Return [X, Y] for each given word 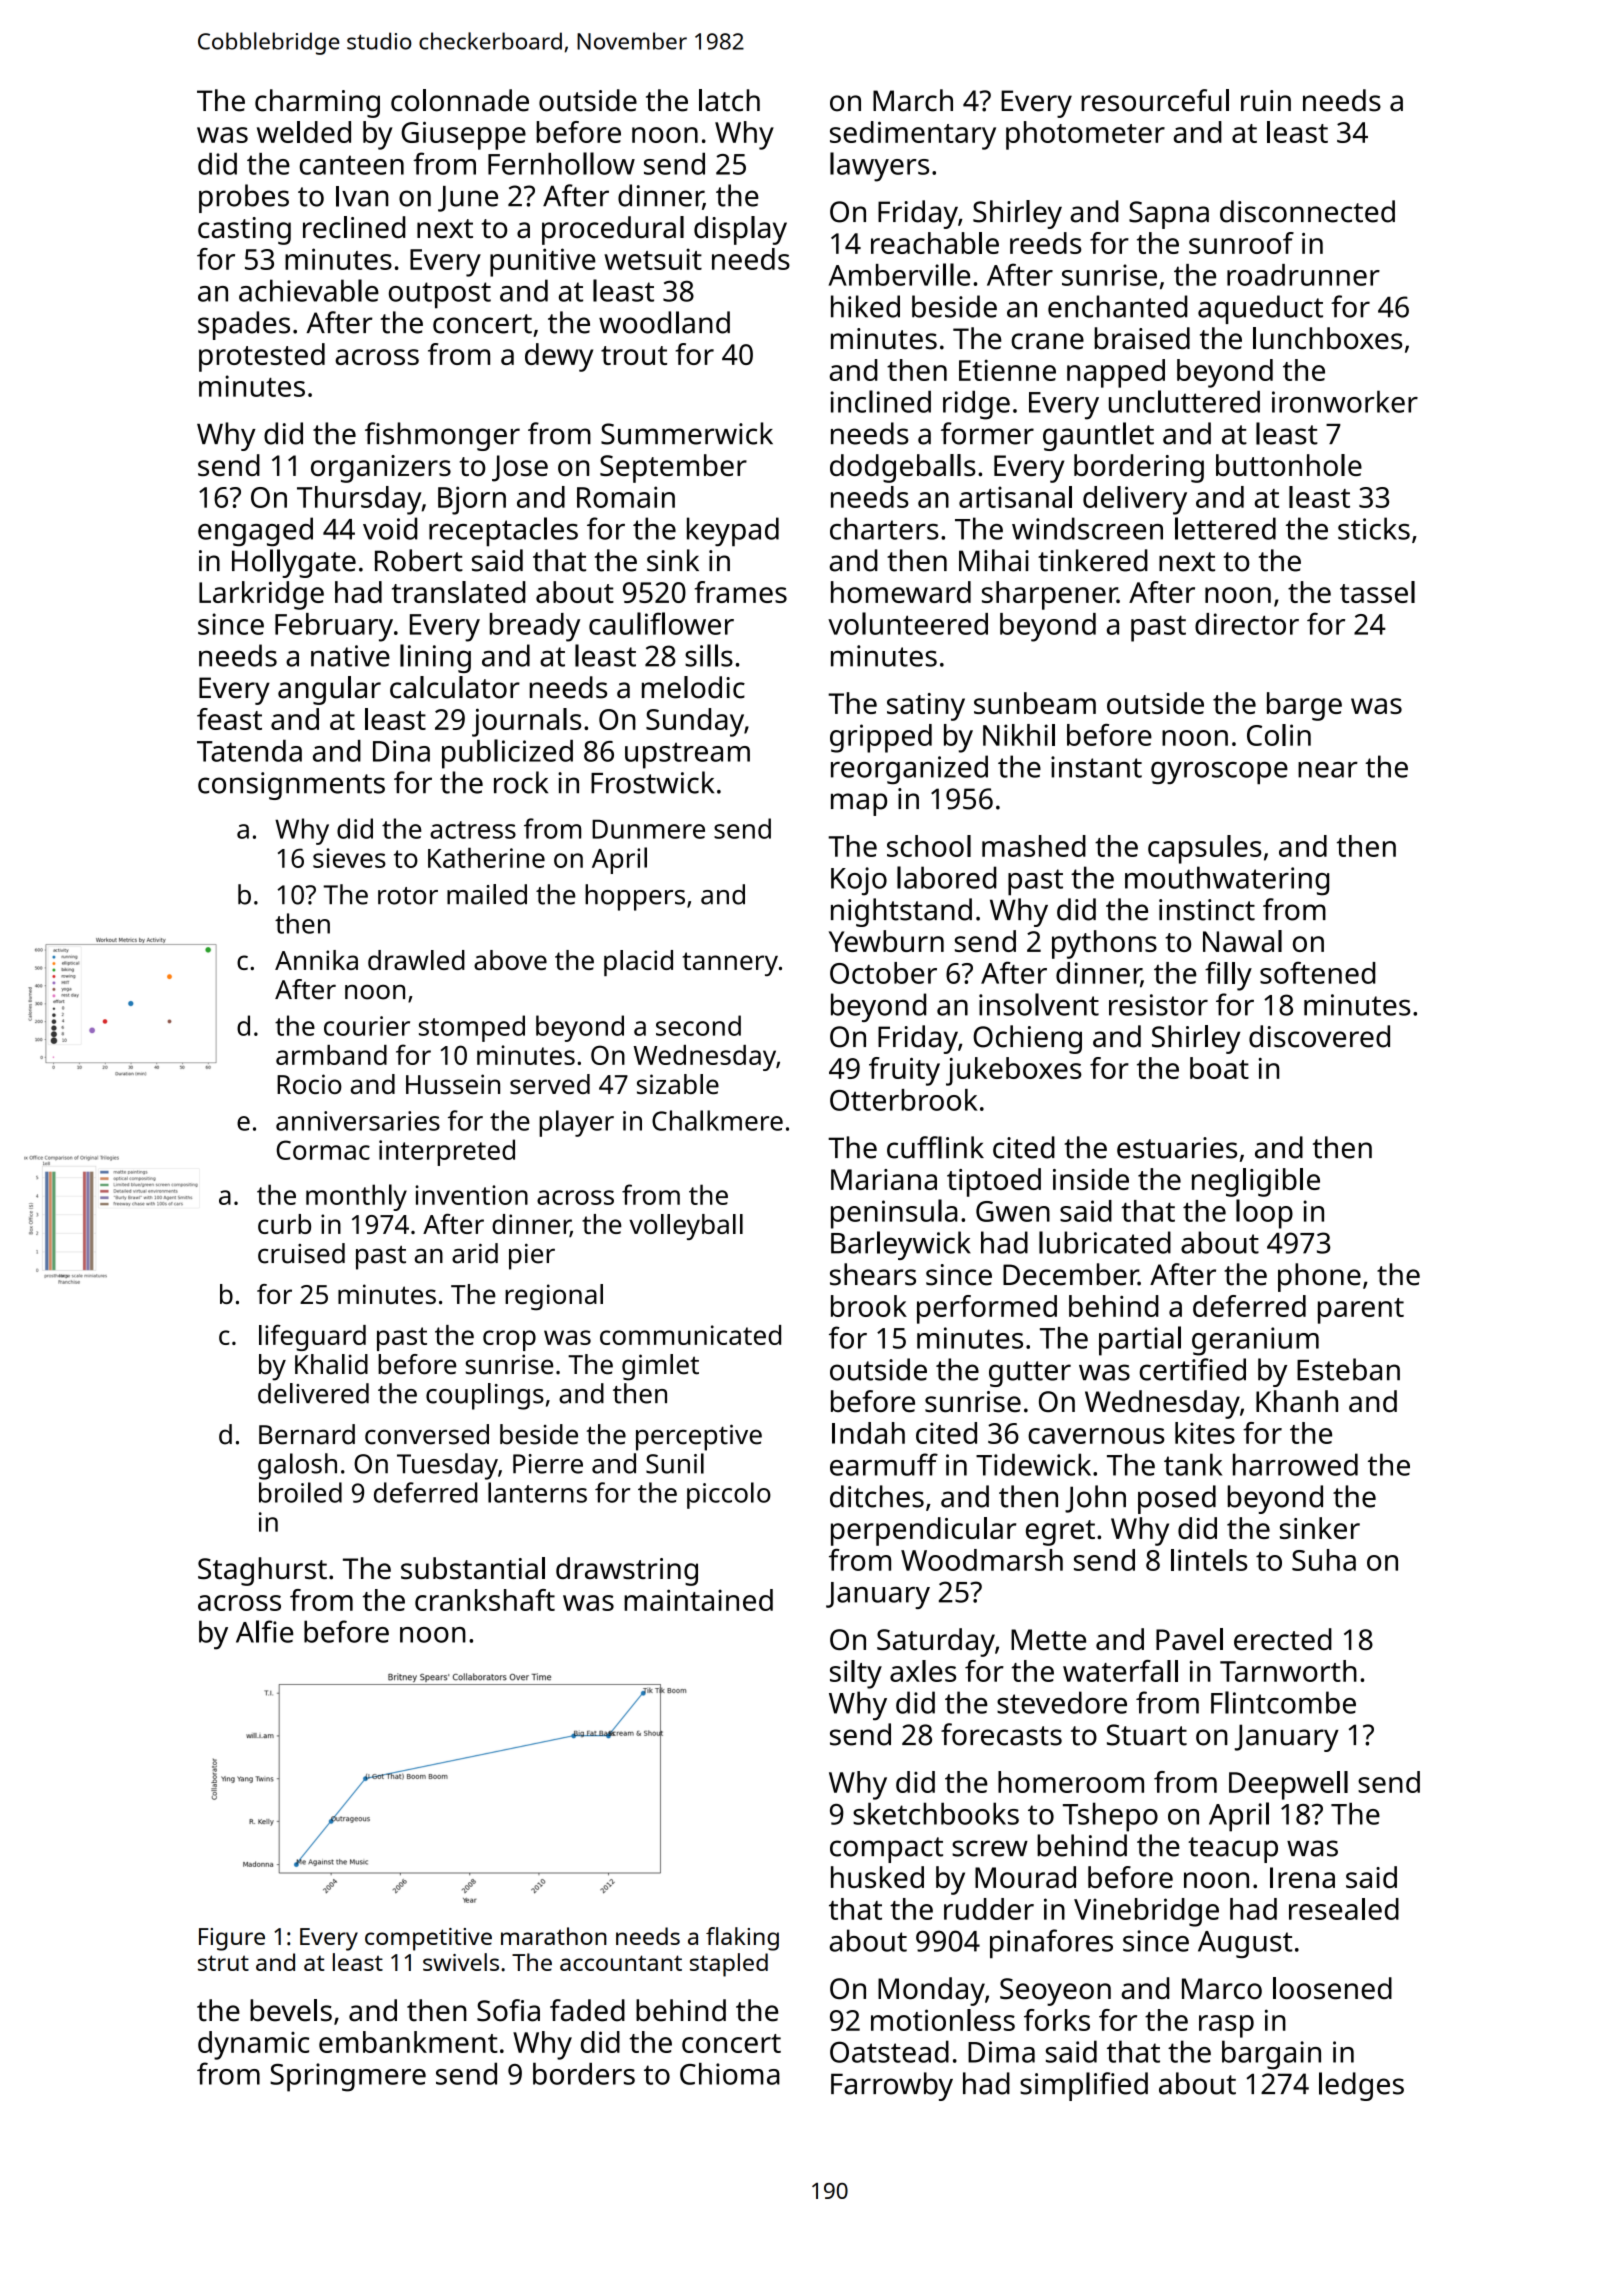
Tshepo [1110, 1817]
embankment [408, 2042]
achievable [309, 290]
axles [923, 1671]
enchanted [1117, 306]
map [859, 804]
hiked [865, 306]
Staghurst [262, 1571]
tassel [1377, 592]
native [350, 656]
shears [873, 1274]
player [576, 1123]
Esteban [1348, 1369]
